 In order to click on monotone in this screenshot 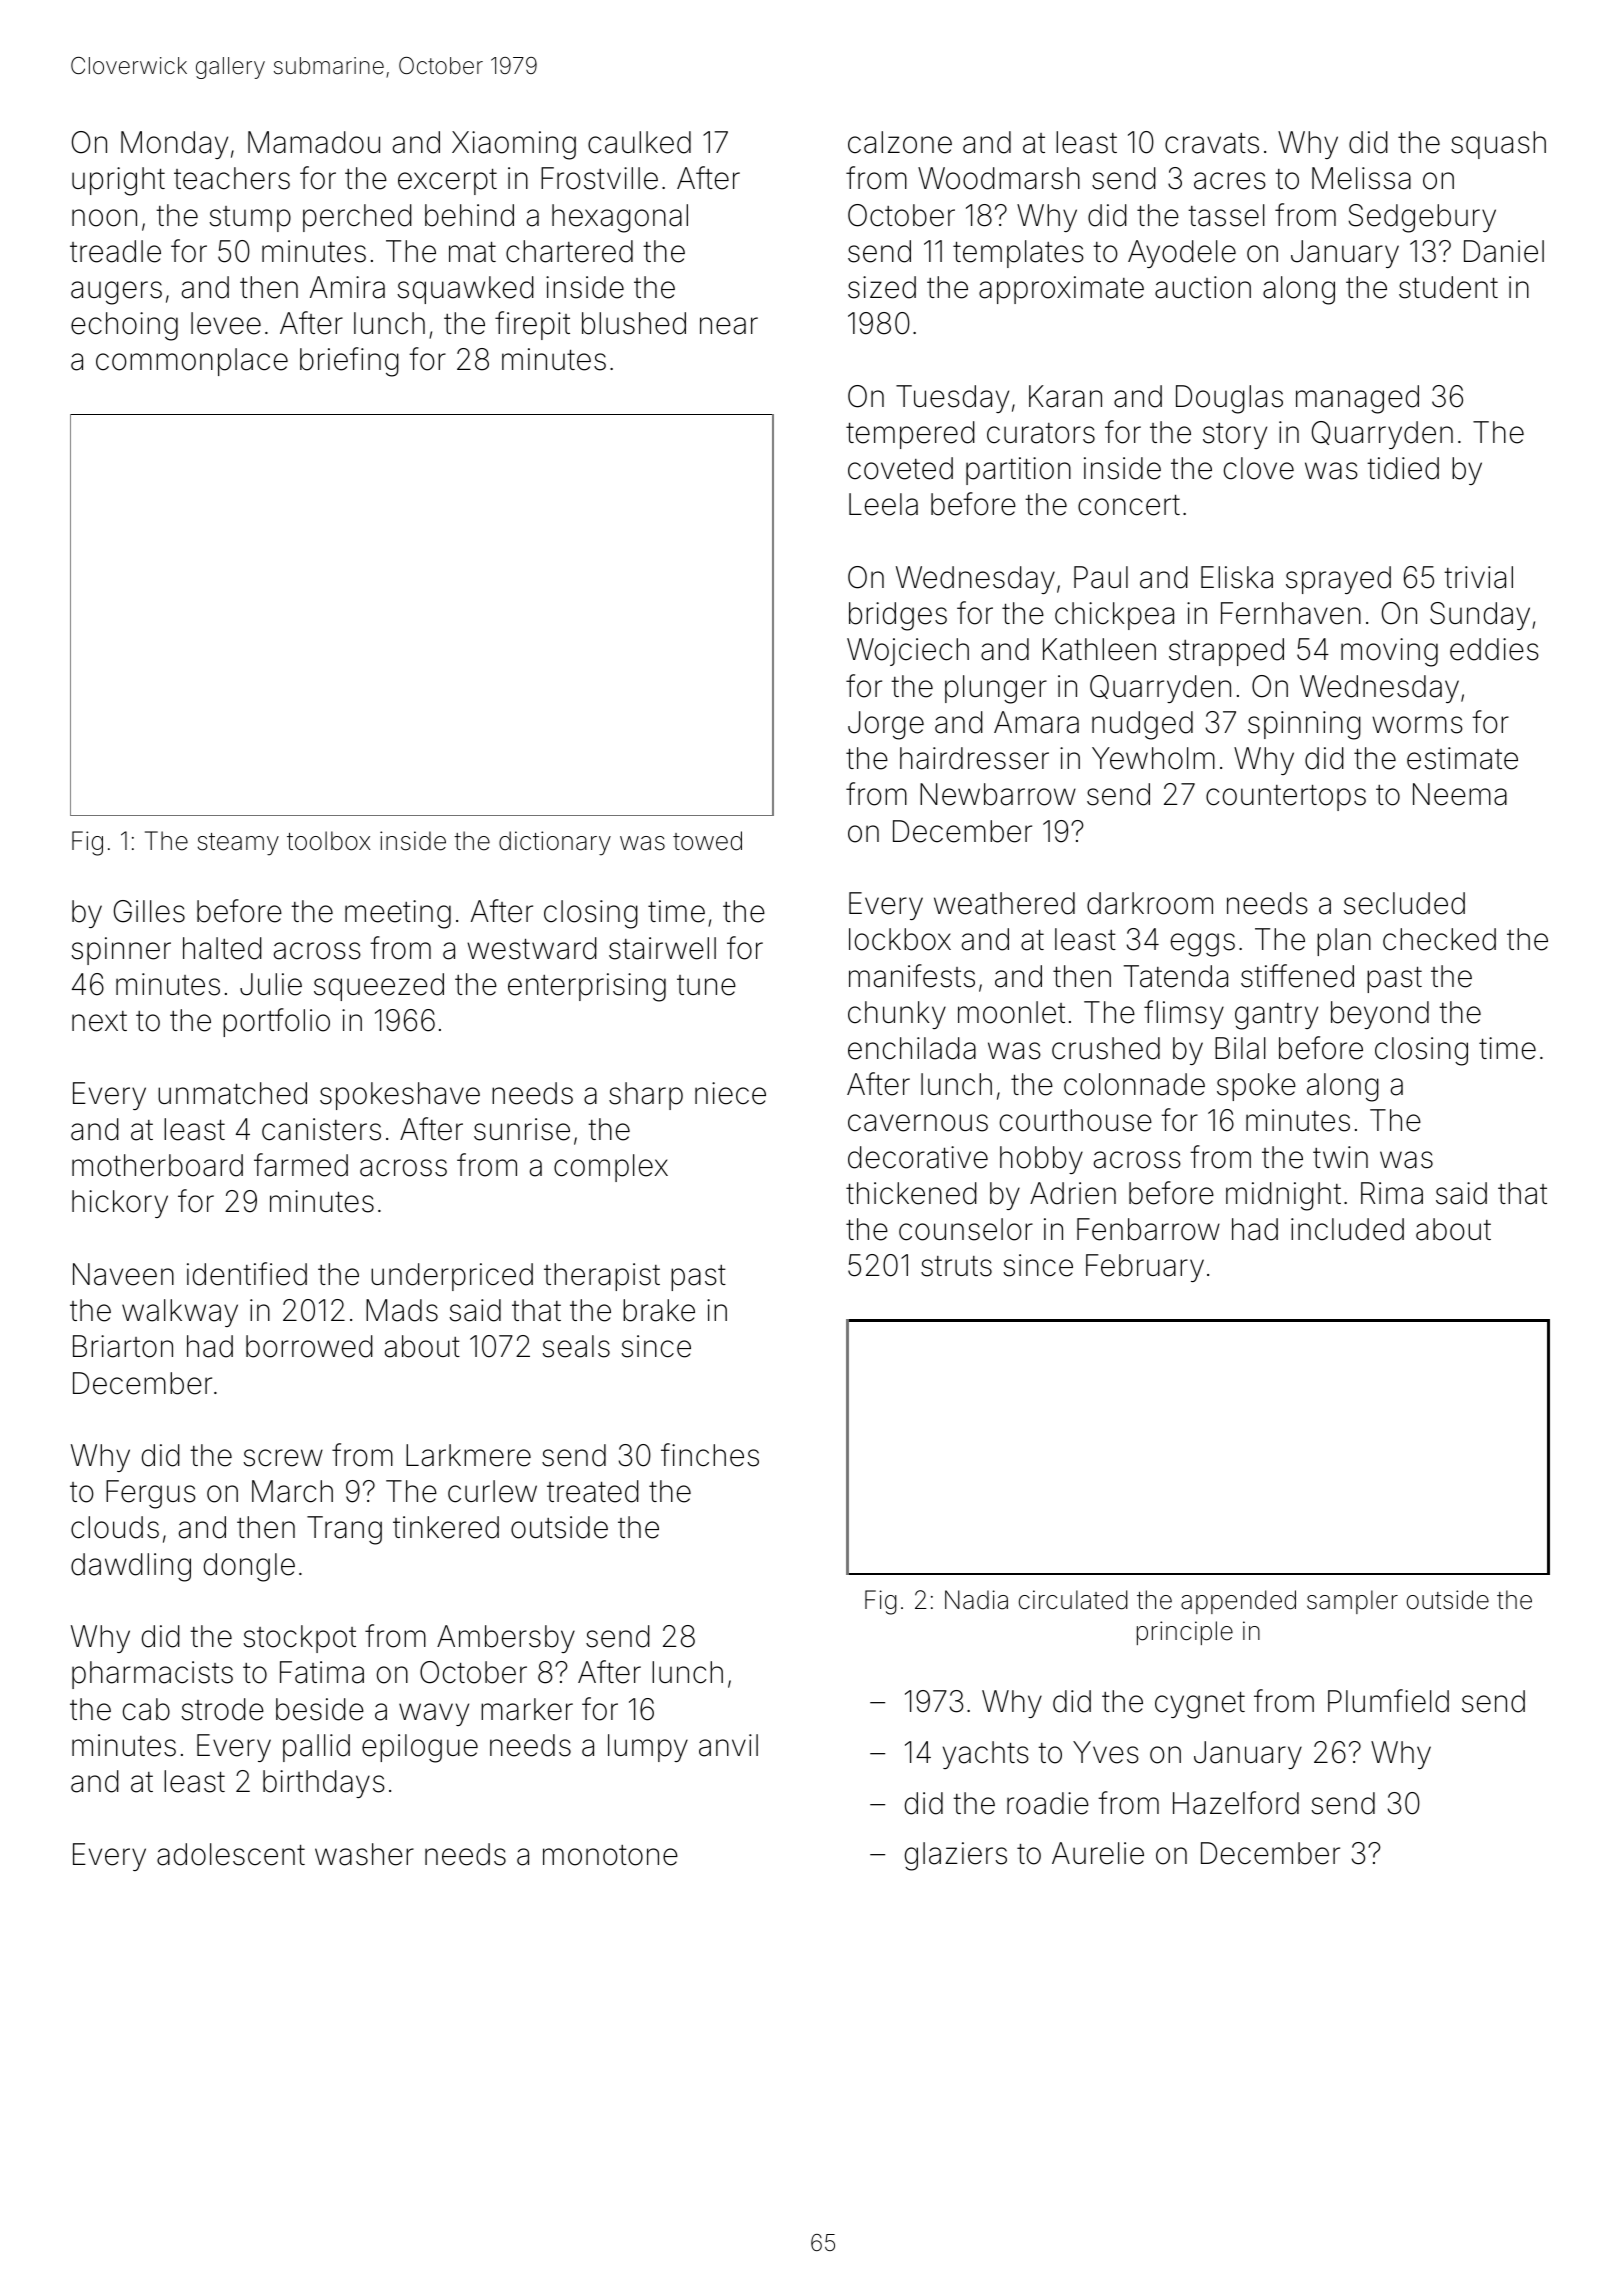, I will do `click(610, 1855)`.
